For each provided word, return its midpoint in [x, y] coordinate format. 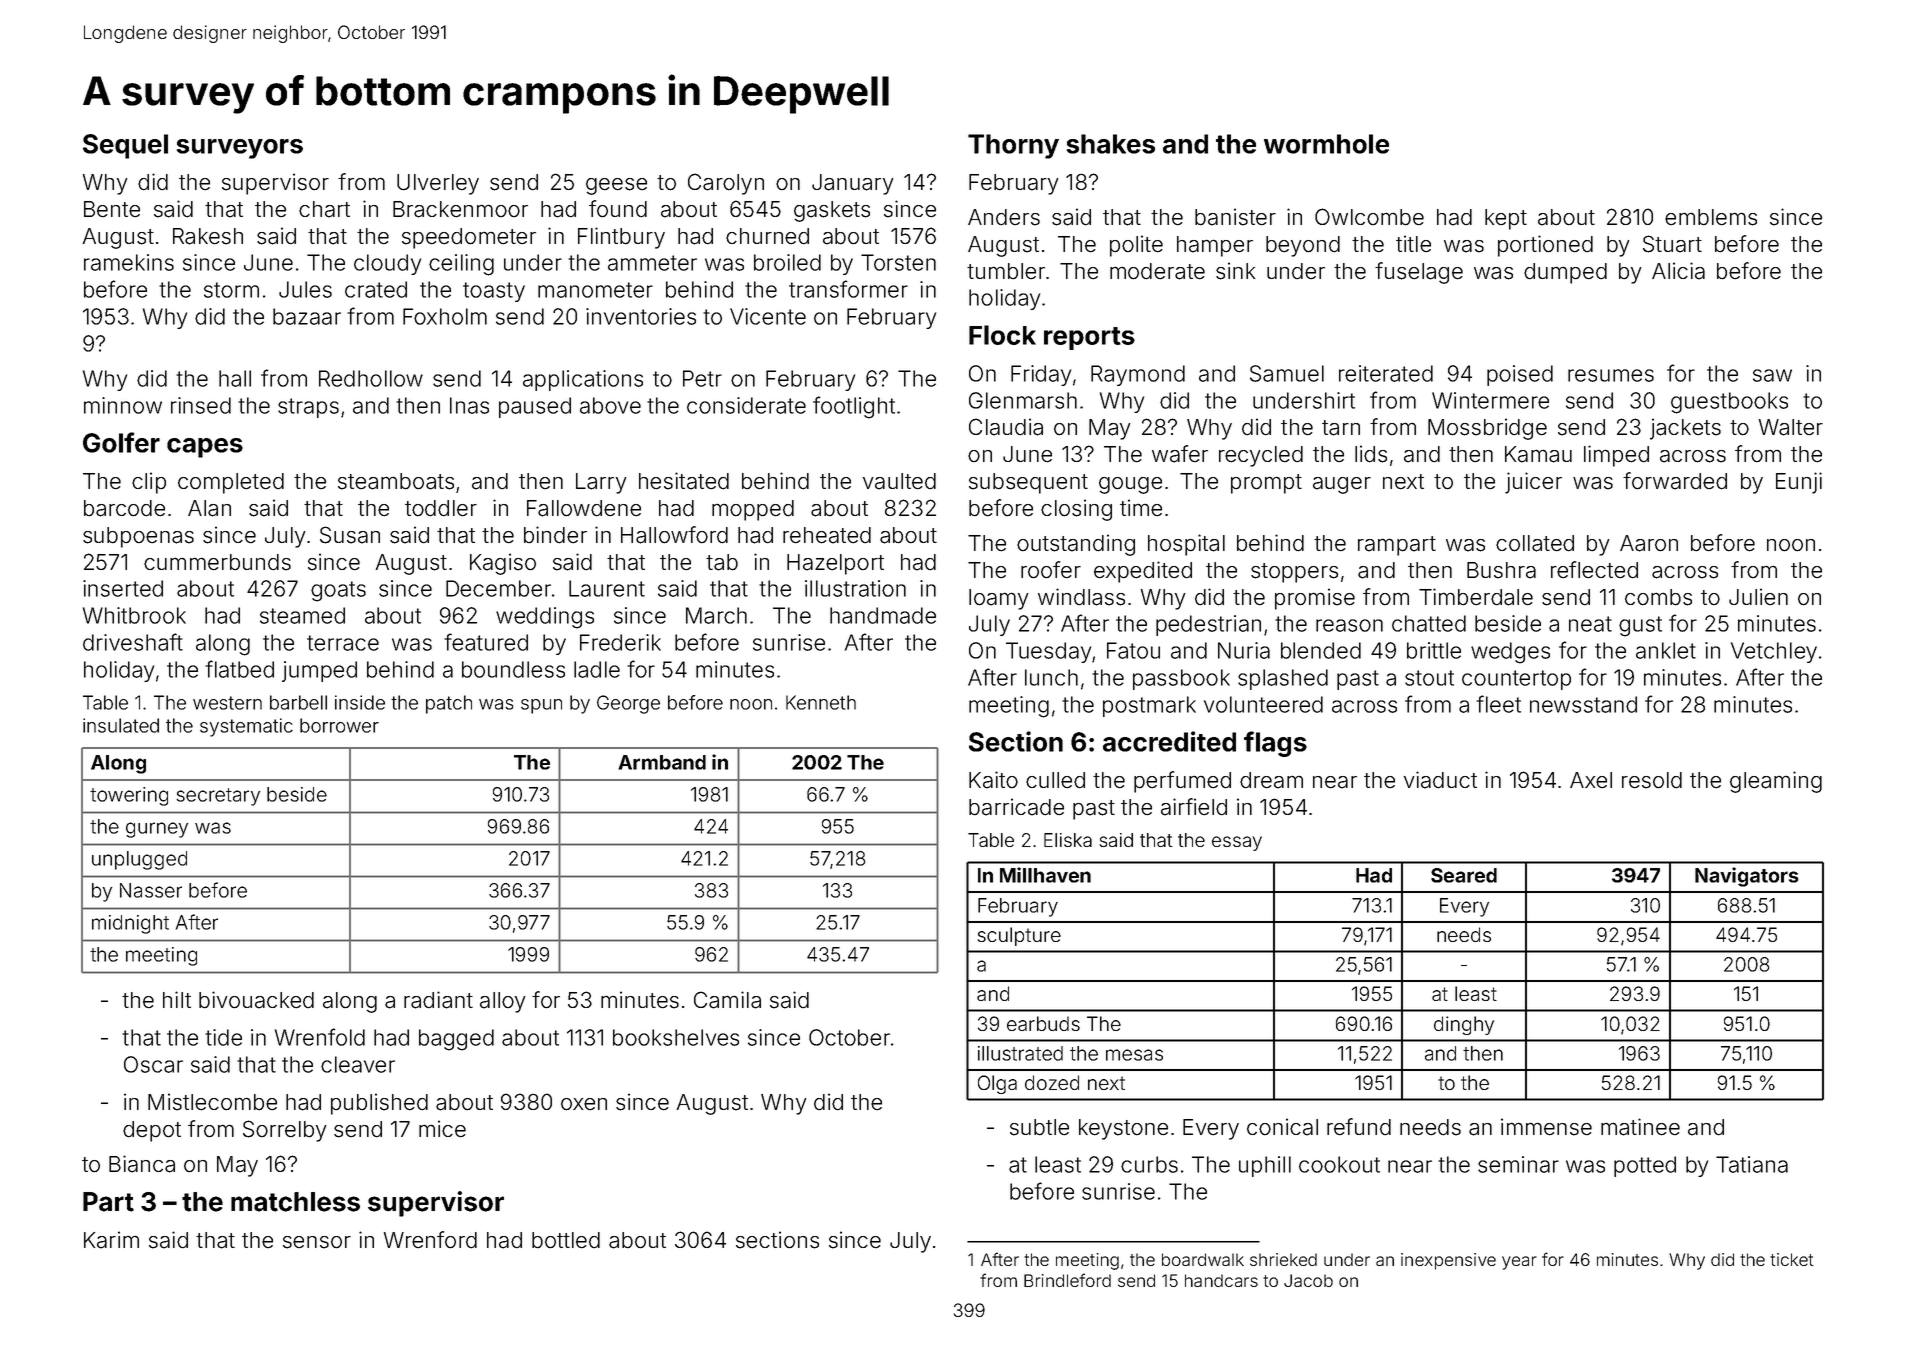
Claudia [1006, 427]
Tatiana [1752, 1164]
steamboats [396, 481]
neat [1590, 624]
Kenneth [821, 702]
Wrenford [430, 1240]
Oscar [153, 1064]
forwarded [1675, 481]
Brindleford [1067, 1280]
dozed [1052, 1082]
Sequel [125, 146]
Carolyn [726, 184]
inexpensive [1448, 1261]
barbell [298, 702]
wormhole [1326, 144]
